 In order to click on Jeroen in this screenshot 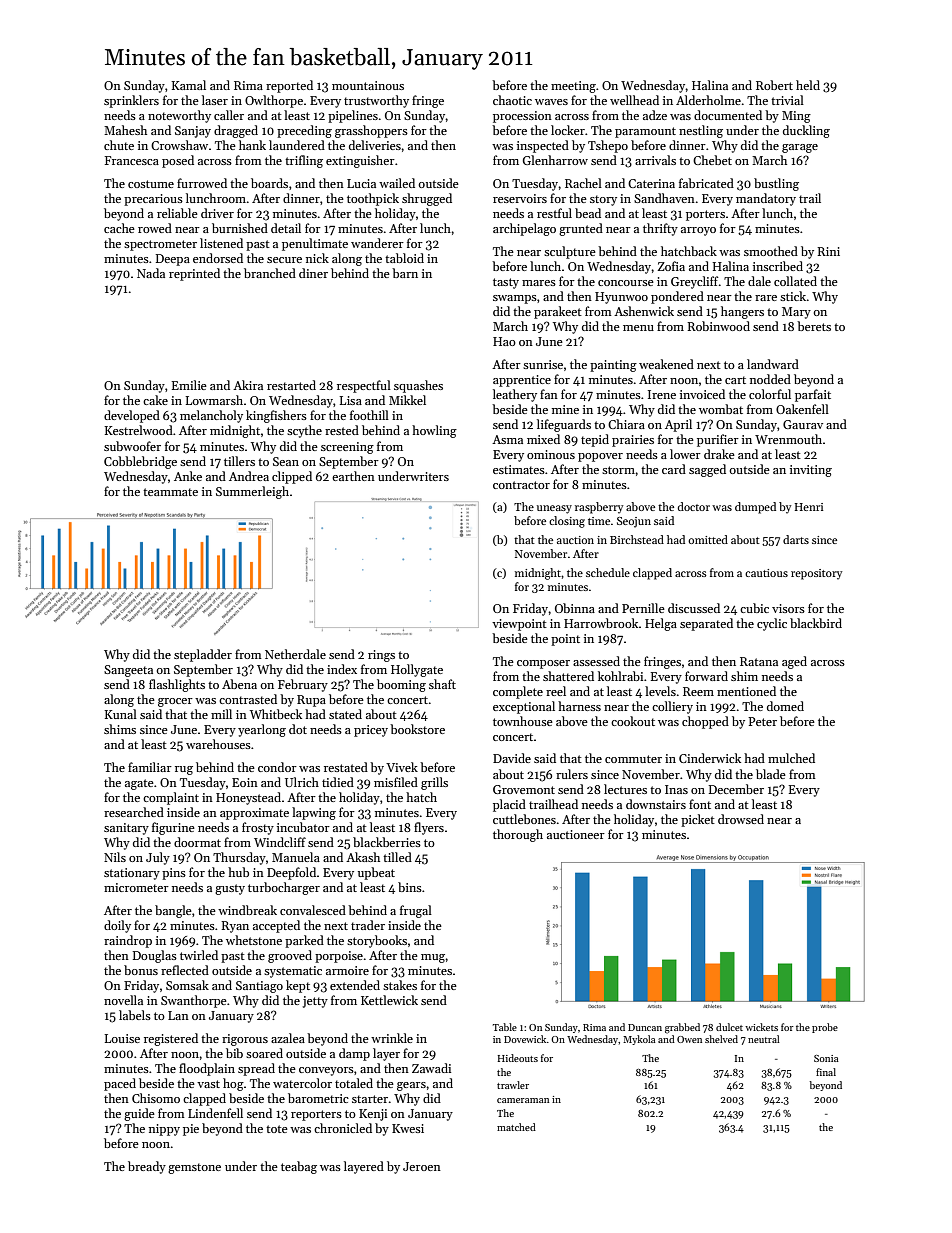, I will do `click(422, 1166)`.
